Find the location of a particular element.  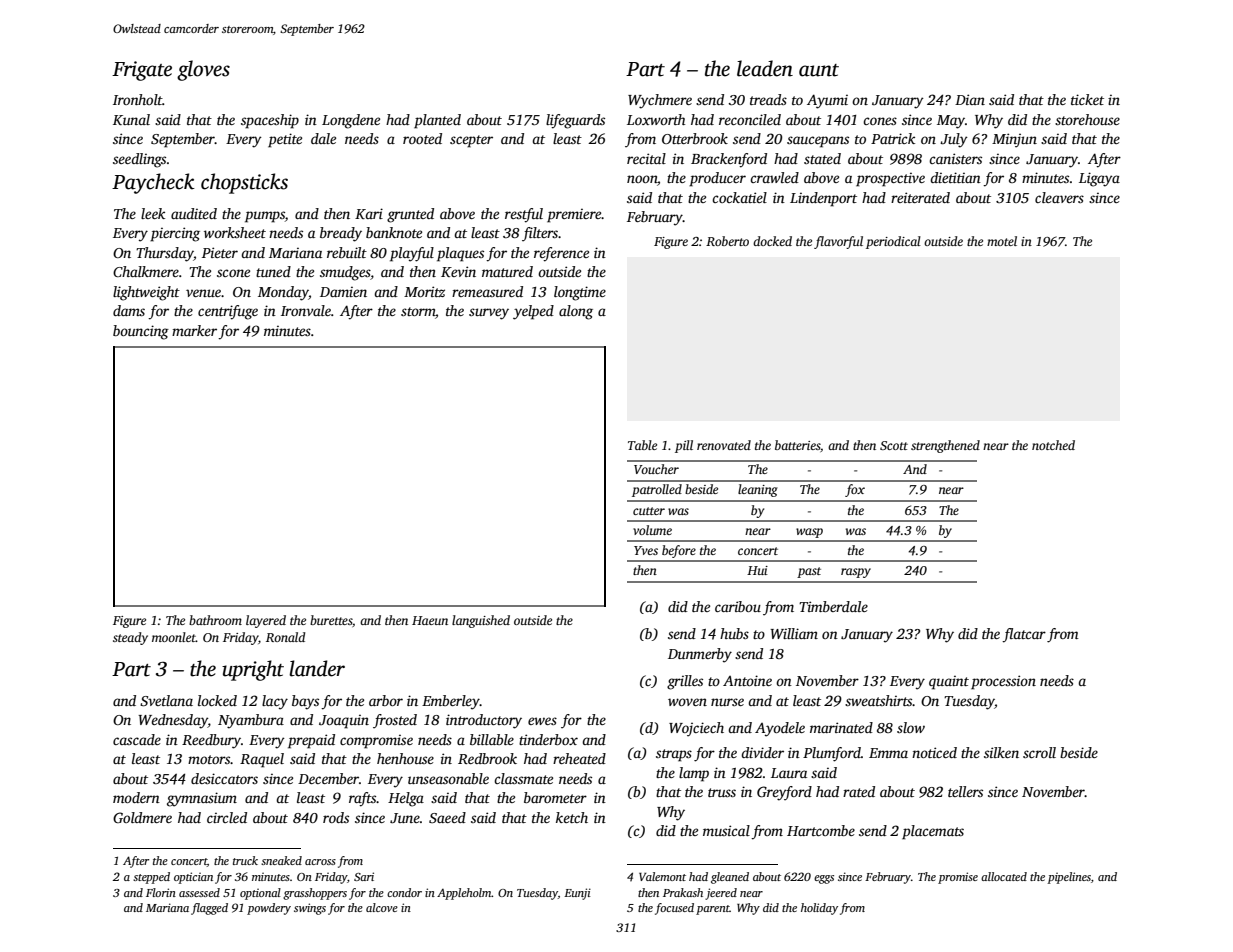

Valemont is located at coordinates (662, 876).
